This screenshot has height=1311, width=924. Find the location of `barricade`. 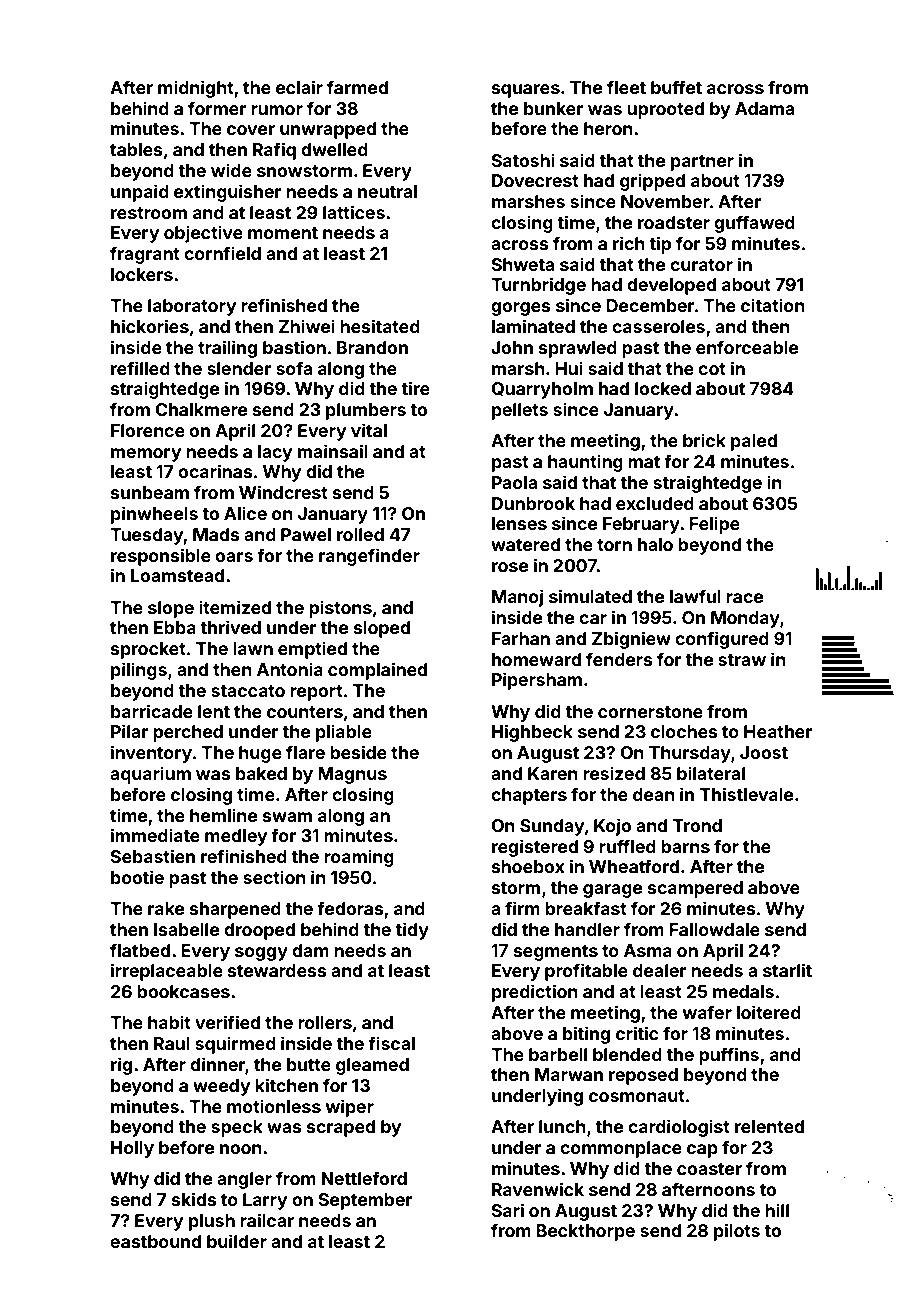

barricade is located at coordinates (152, 711).
